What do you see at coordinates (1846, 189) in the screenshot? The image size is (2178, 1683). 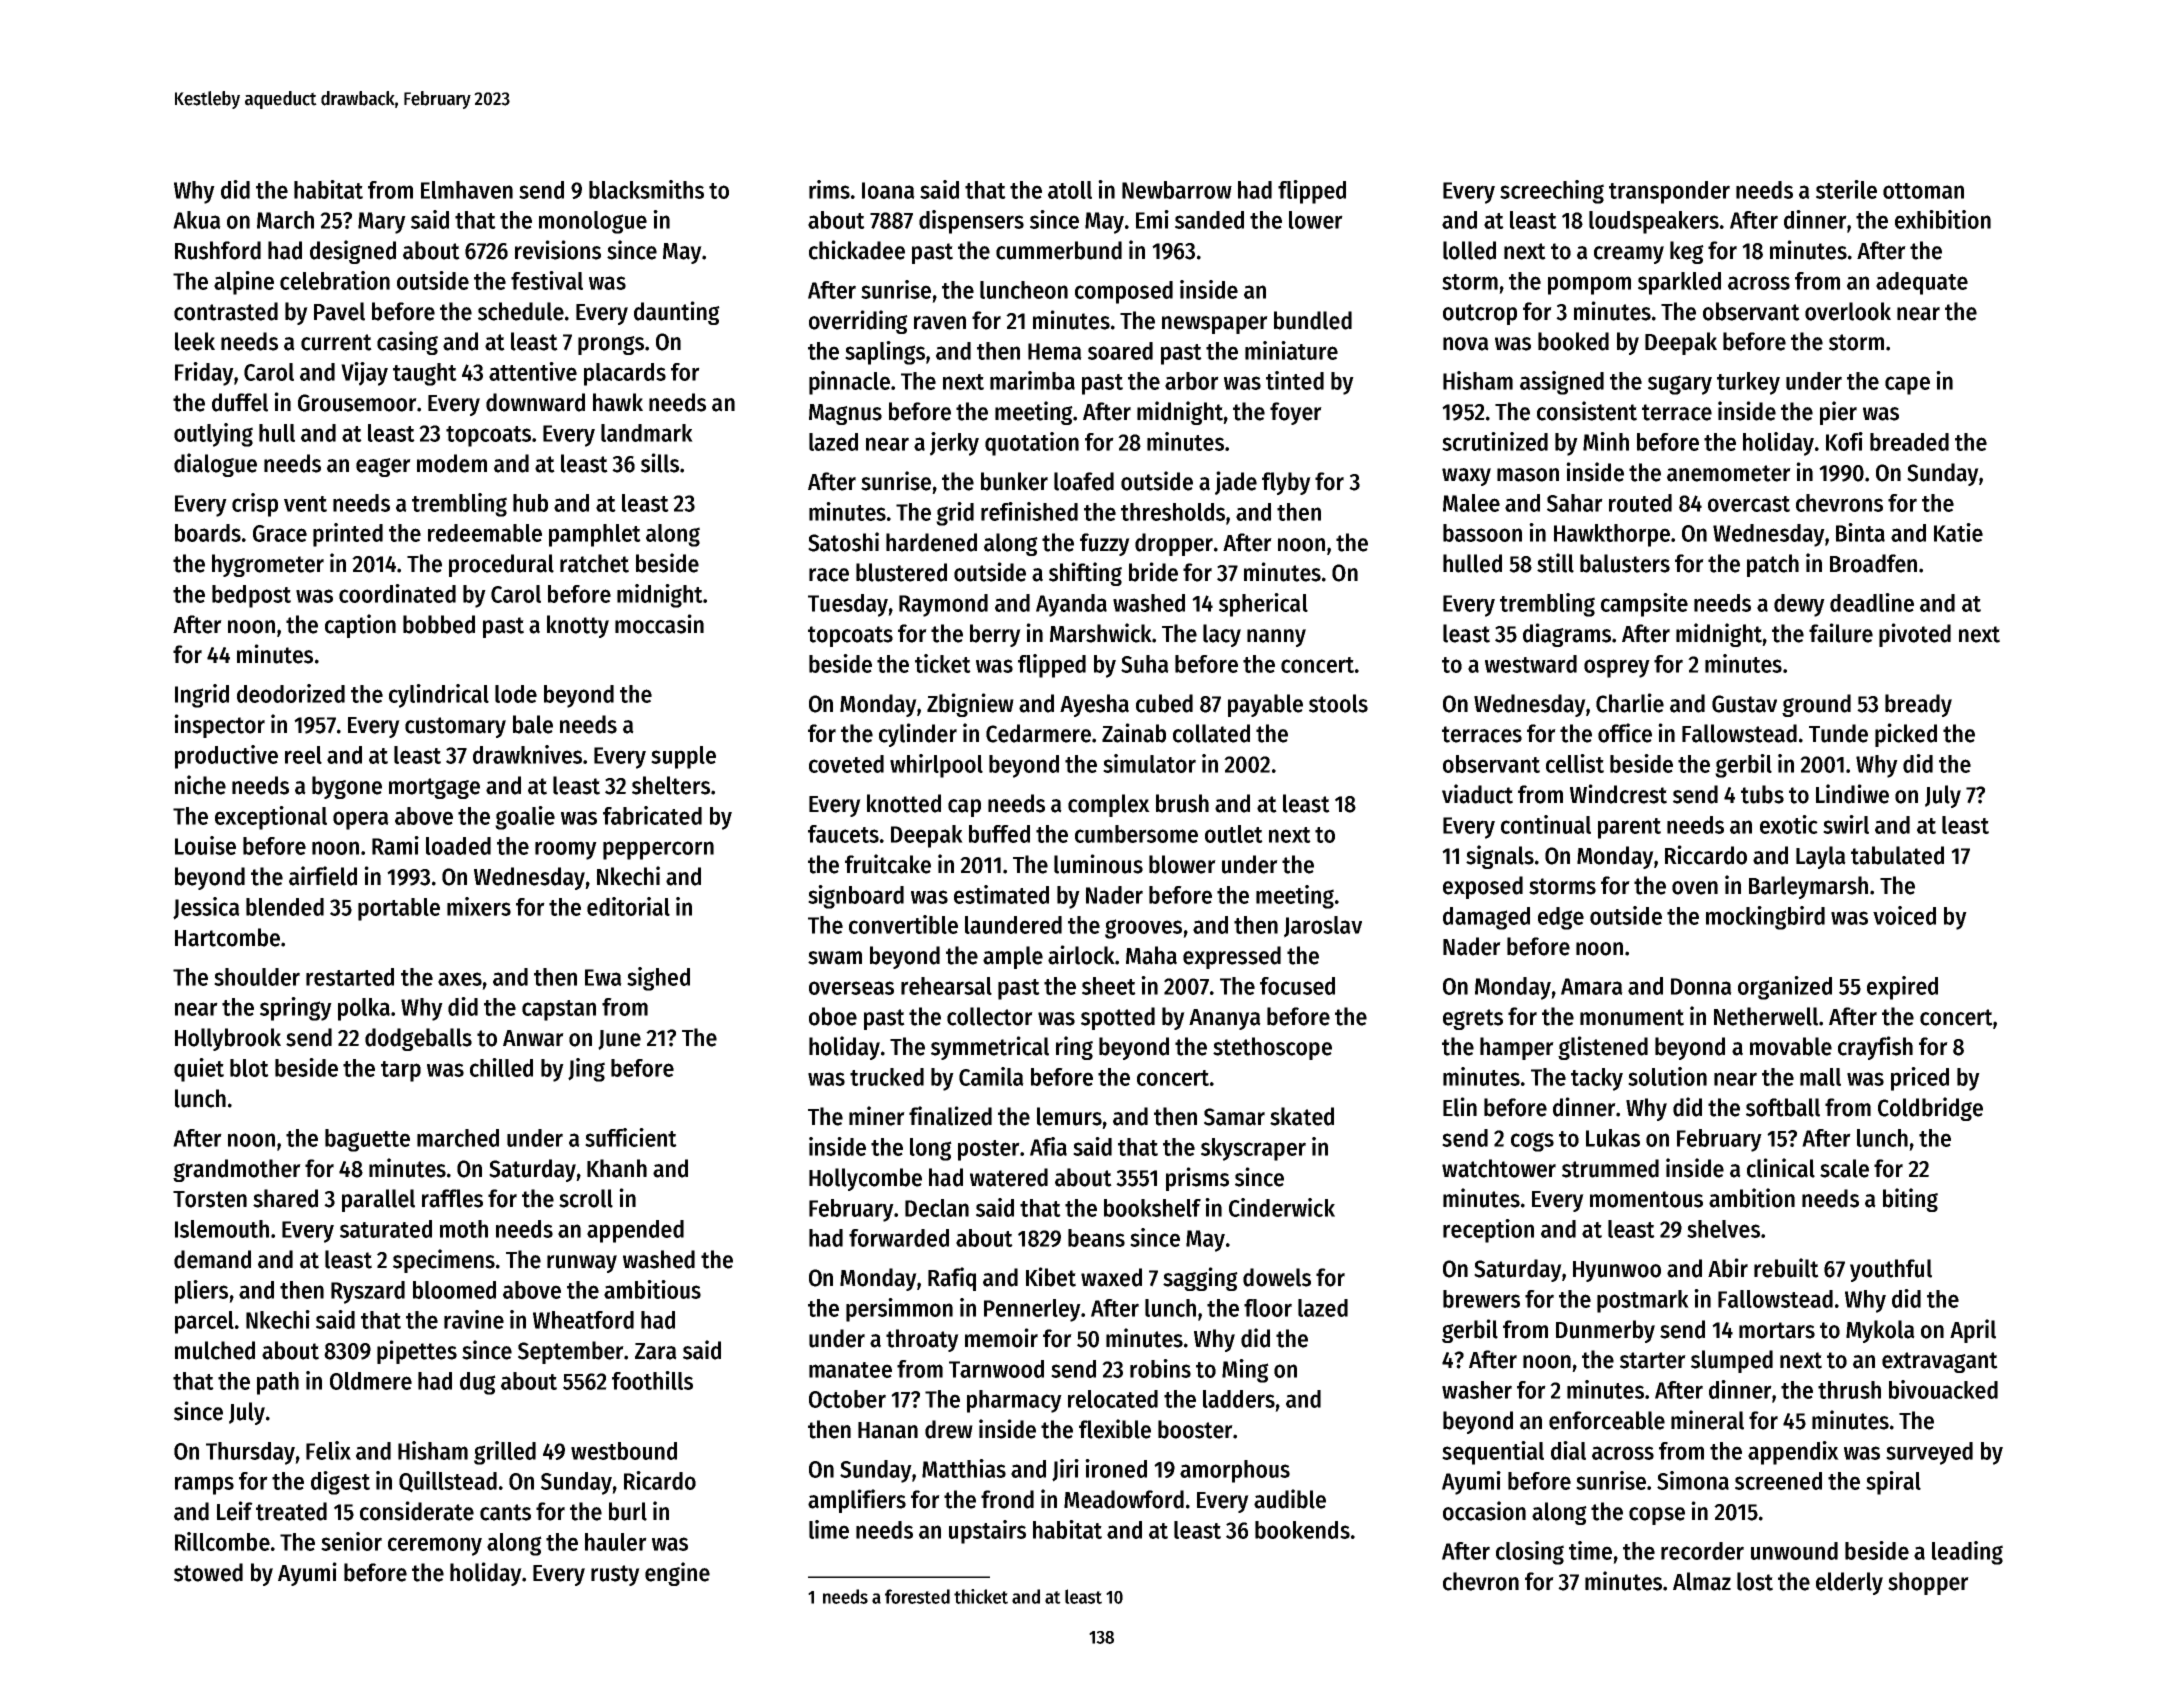 I see `sterile` at bounding box center [1846, 189].
